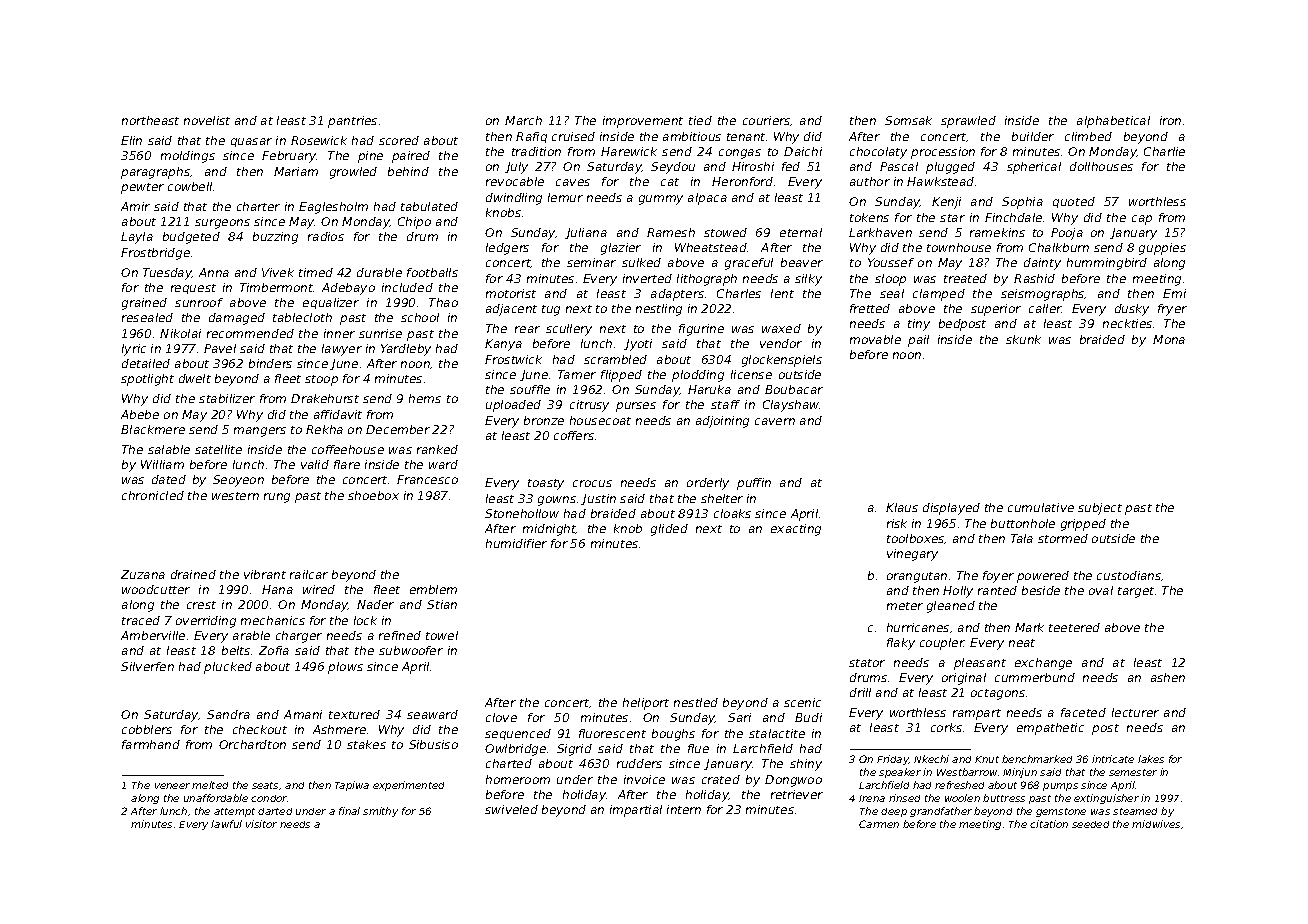 The width and height of the image is (1308, 924). I want to click on cap, so click(1142, 220).
